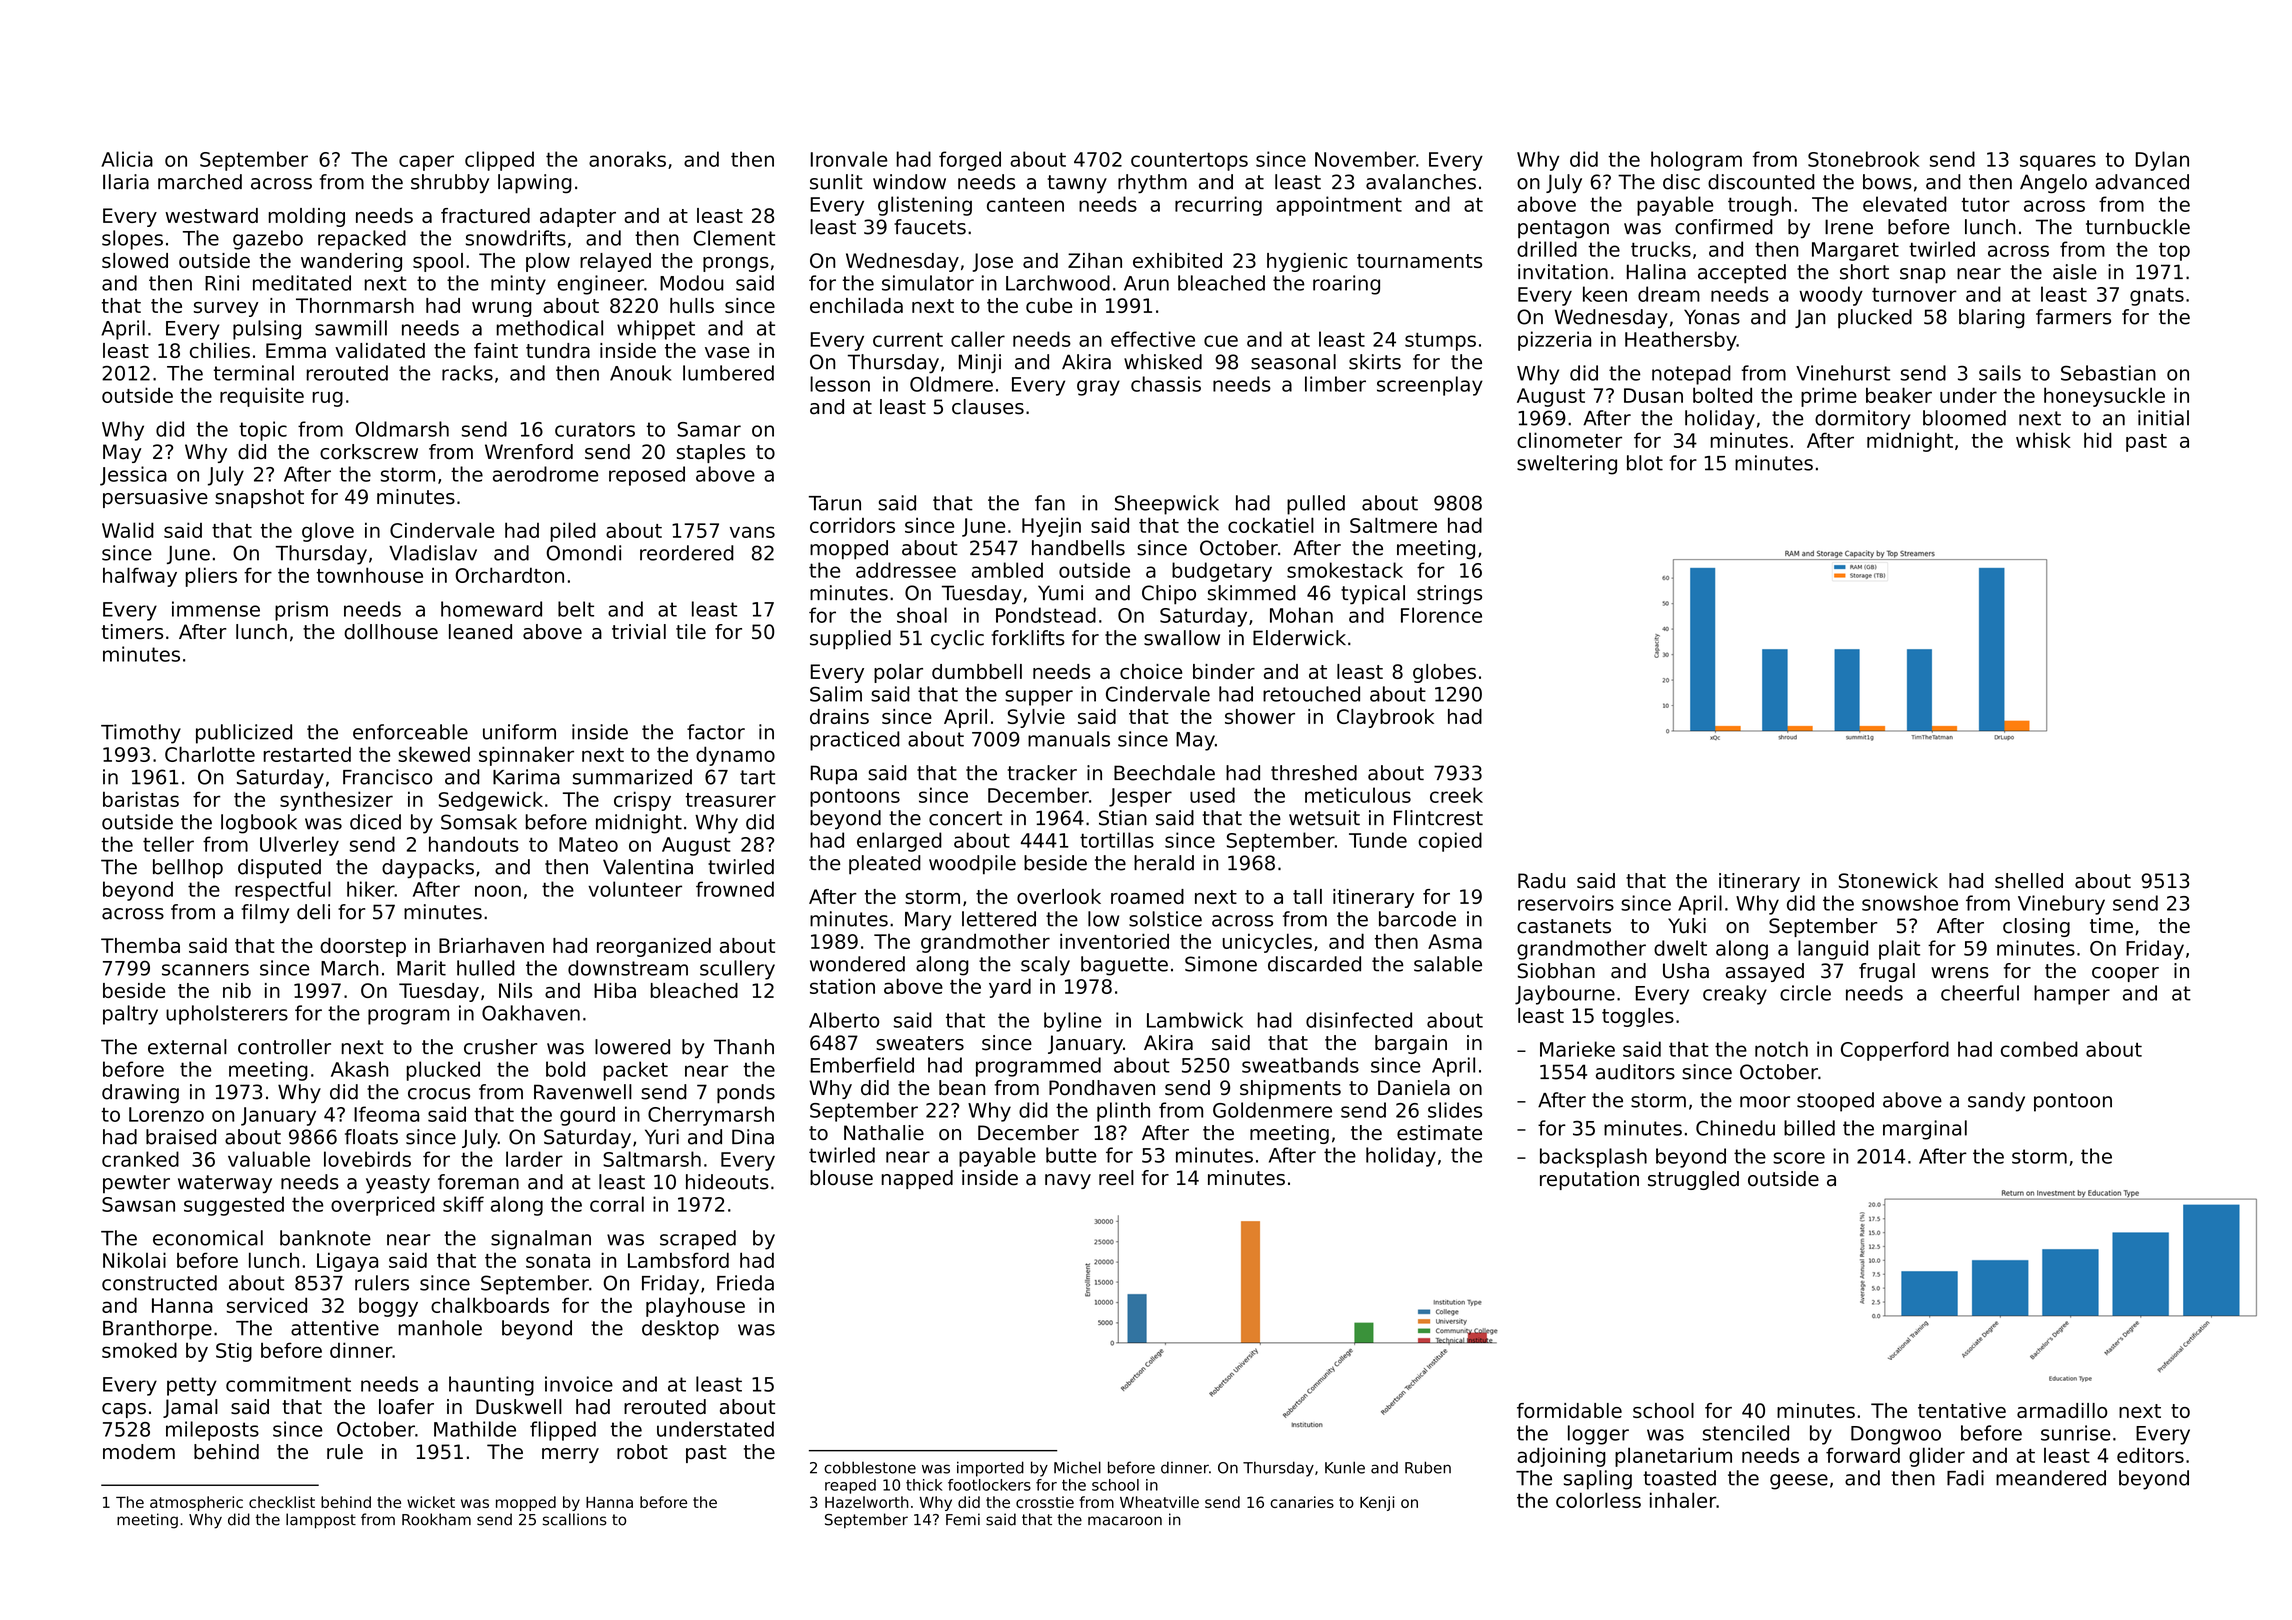 This screenshot has height=1620, width=2292. I want to click on napped, so click(917, 1179).
